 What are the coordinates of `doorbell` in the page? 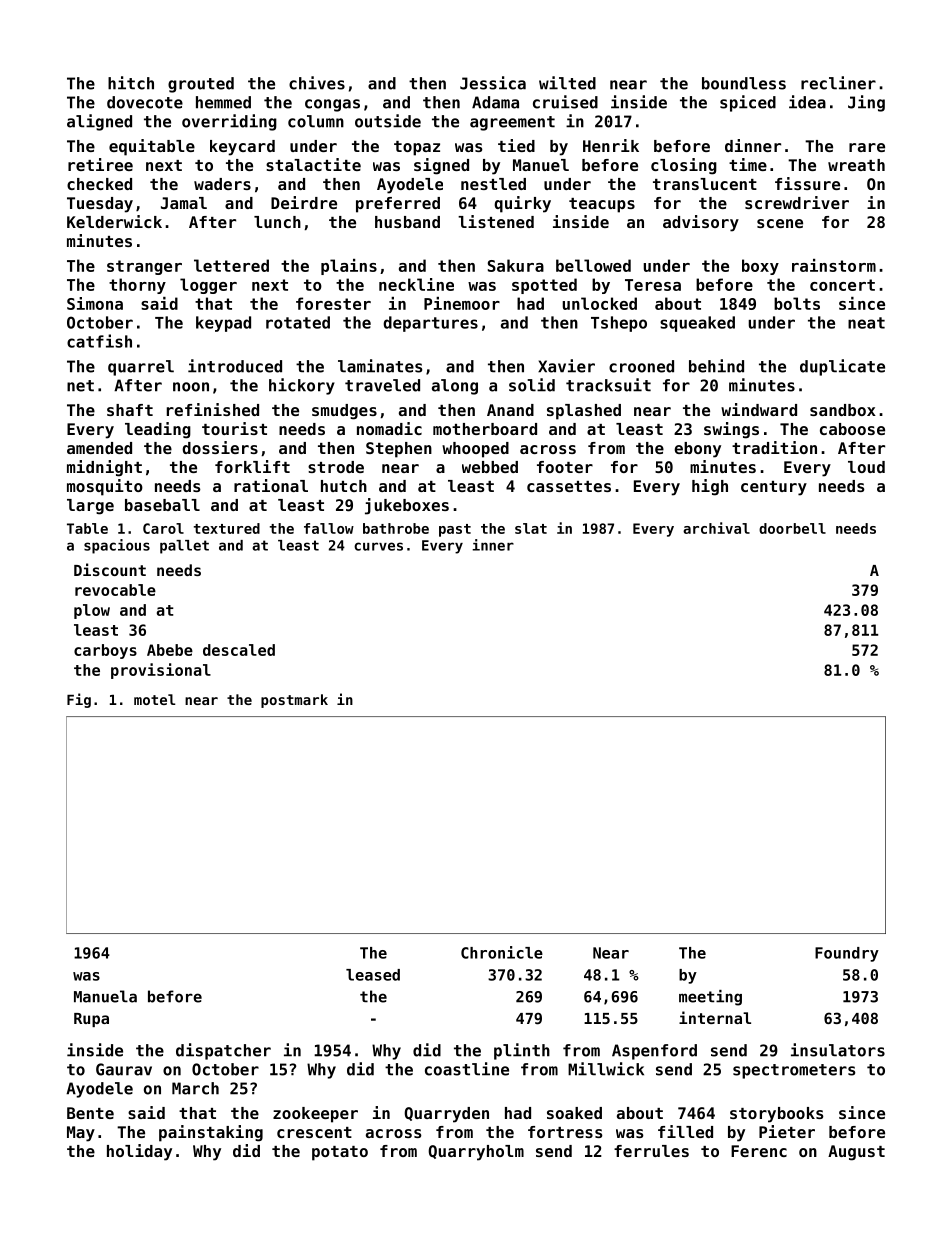 It's located at (792, 528).
